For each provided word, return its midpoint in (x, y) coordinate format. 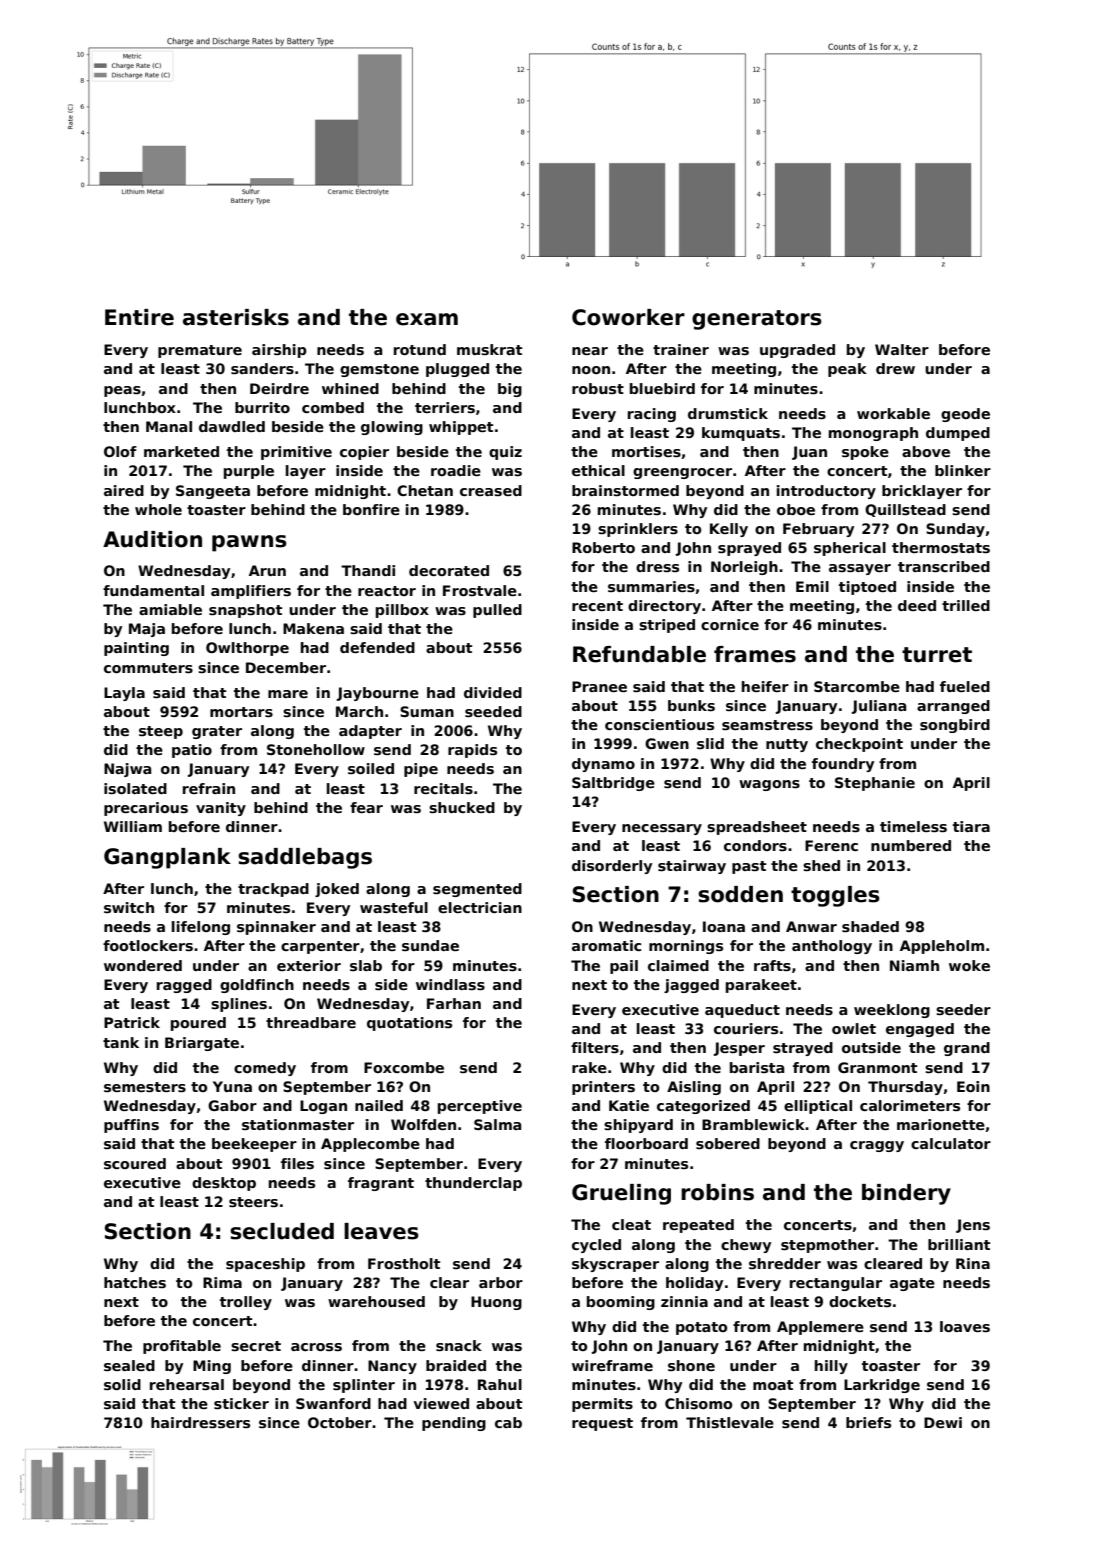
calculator (951, 1143)
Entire (139, 317)
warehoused (376, 1301)
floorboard (646, 1143)
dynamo (603, 765)
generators (757, 320)
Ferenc (831, 845)
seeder (963, 1009)
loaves (965, 1326)
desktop (224, 1184)
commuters (148, 668)
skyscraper (615, 1265)
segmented (477, 890)
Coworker (628, 317)
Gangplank (167, 858)
